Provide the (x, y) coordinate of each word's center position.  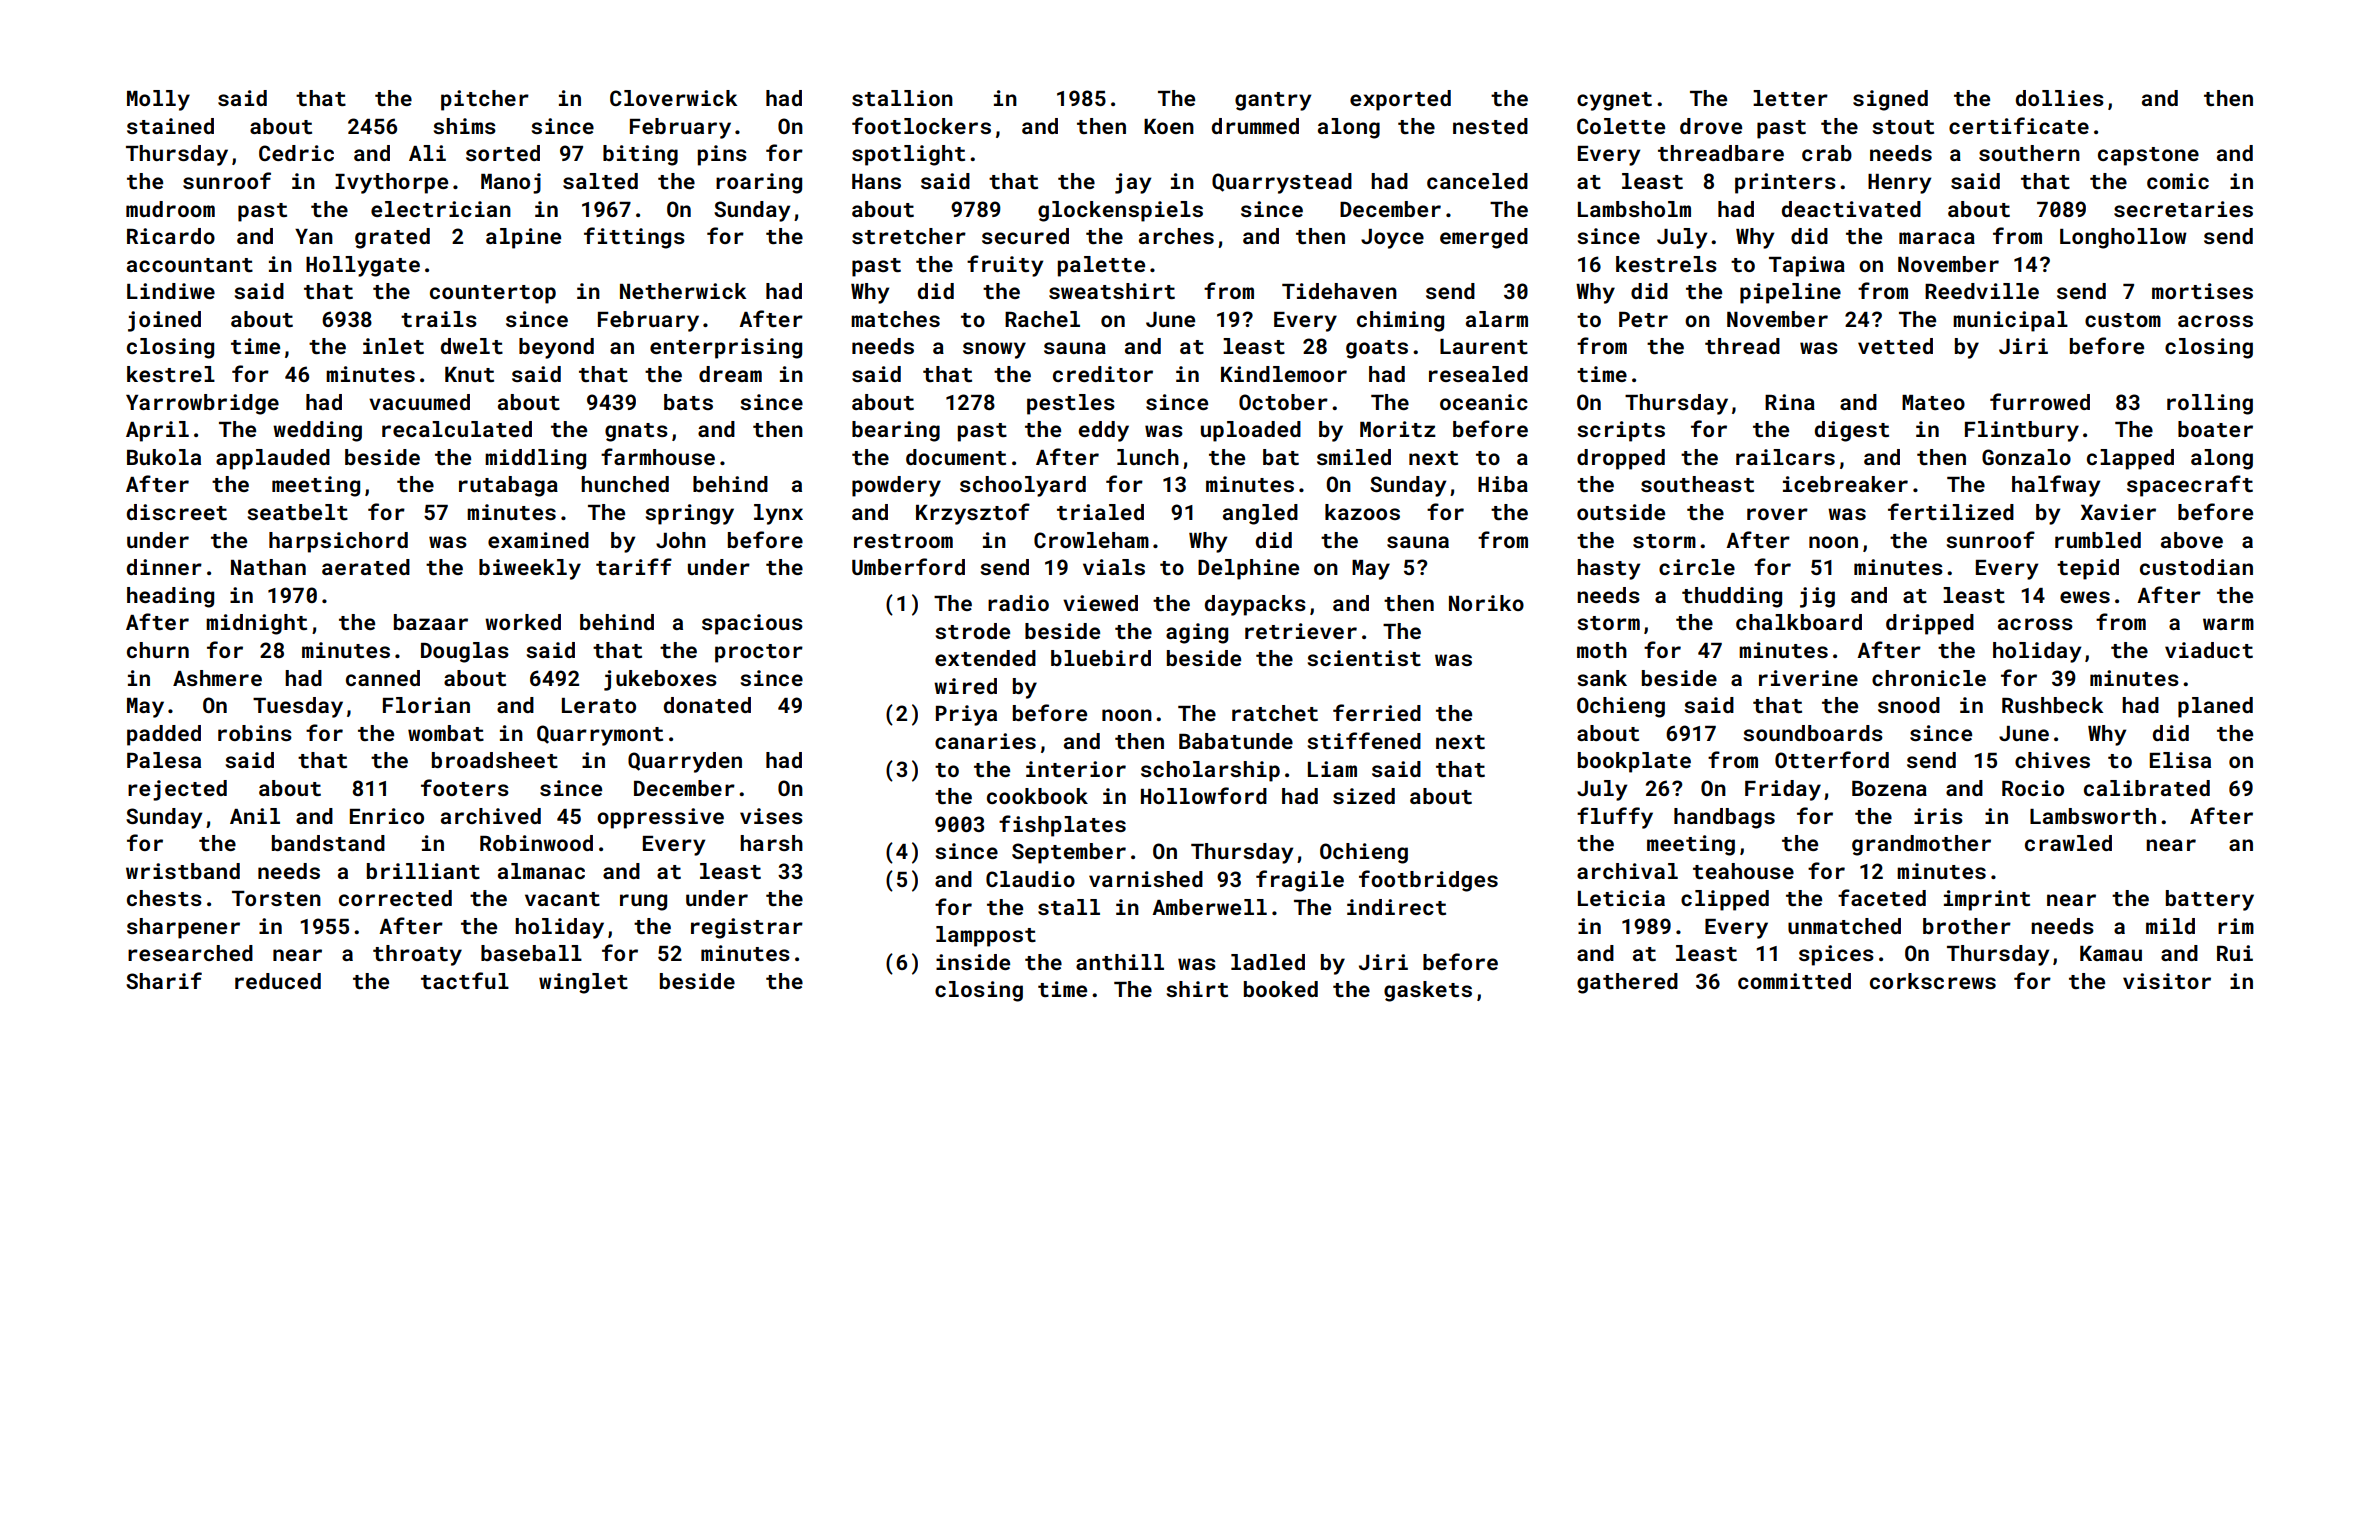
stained (170, 126)
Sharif (164, 980)
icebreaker (1845, 484)
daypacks (1255, 605)
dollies (2060, 98)
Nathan (268, 567)
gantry (1273, 101)
